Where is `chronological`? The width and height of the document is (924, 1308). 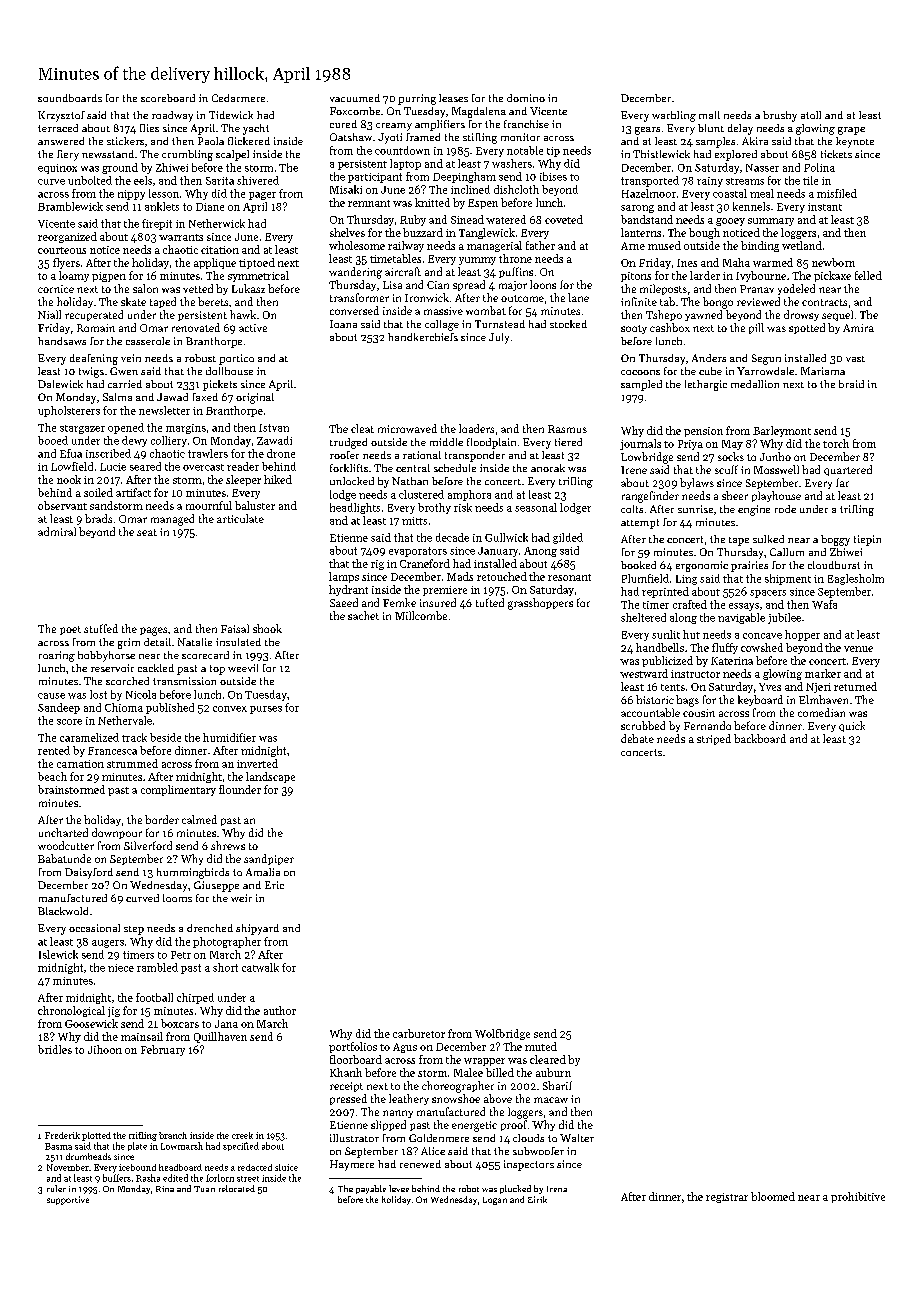
chronological is located at coordinates (71, 1011).
